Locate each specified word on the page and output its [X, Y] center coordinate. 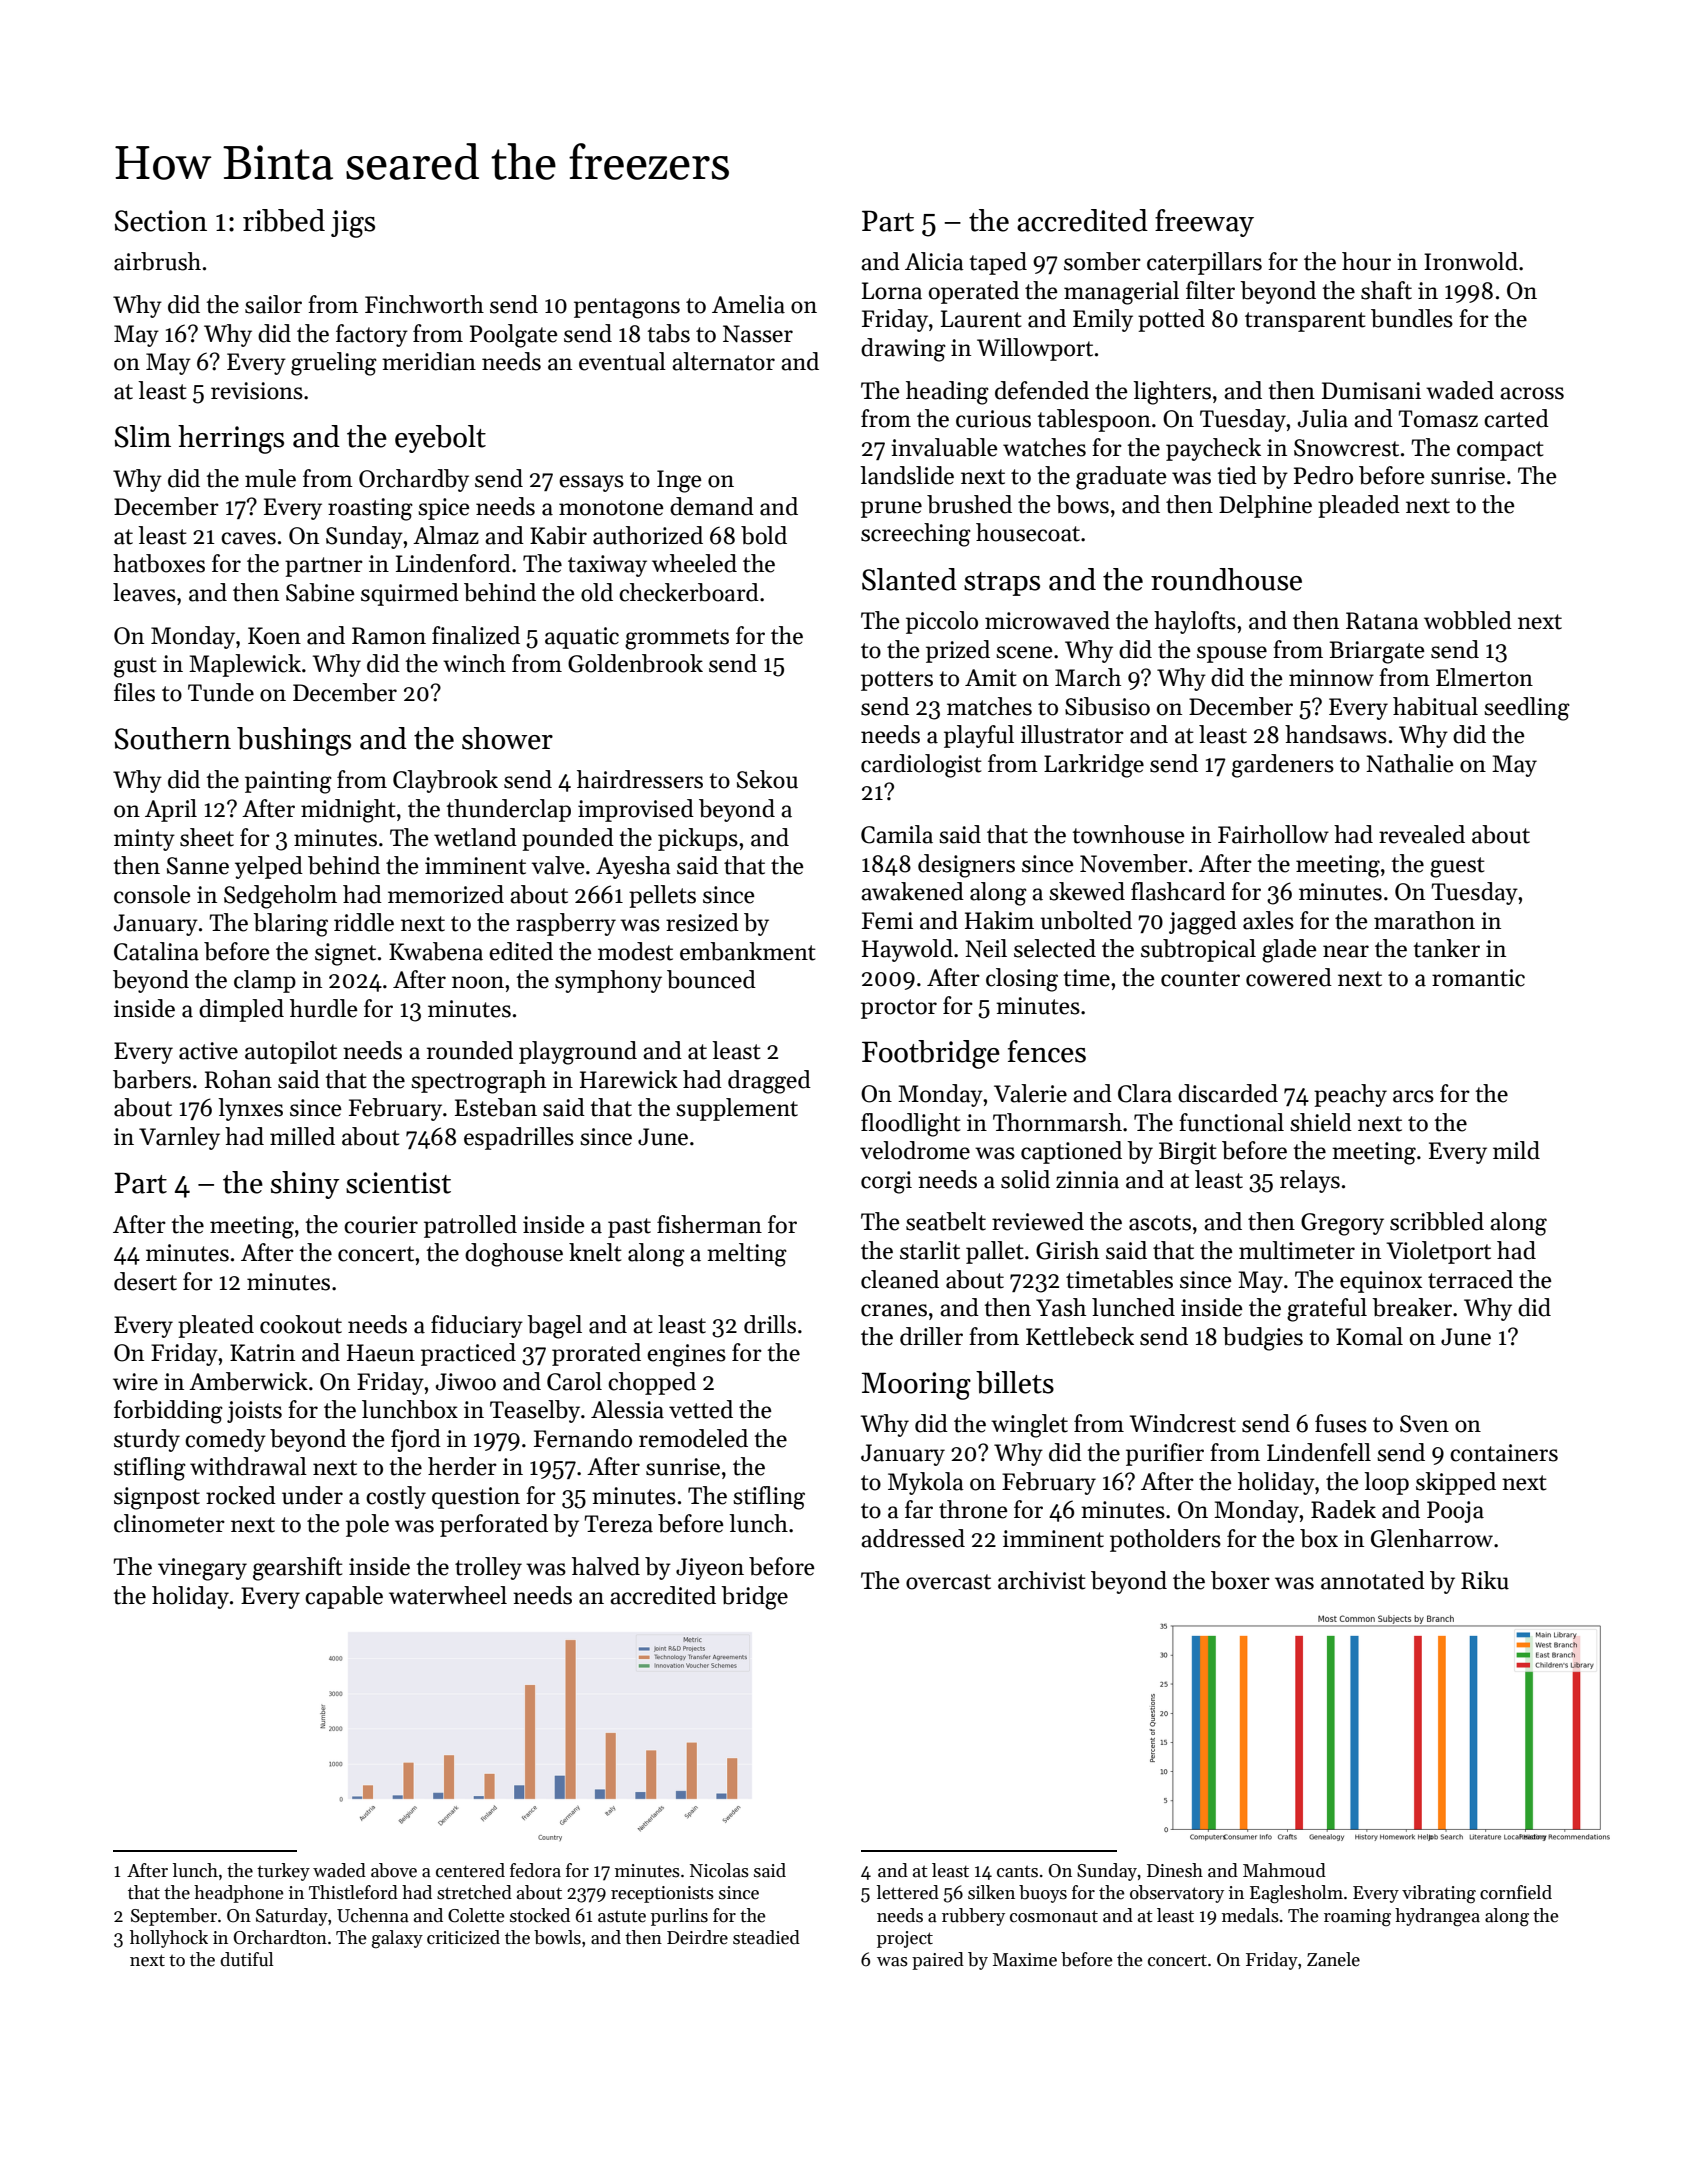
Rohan [238, 1079]
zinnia [1087, 1180]
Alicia [934, 261]
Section [161, 221]
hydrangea [1437, 1917]
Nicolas [719, 1870]
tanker [1446, 948]
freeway [1204, 223]
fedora [535, 1870]
